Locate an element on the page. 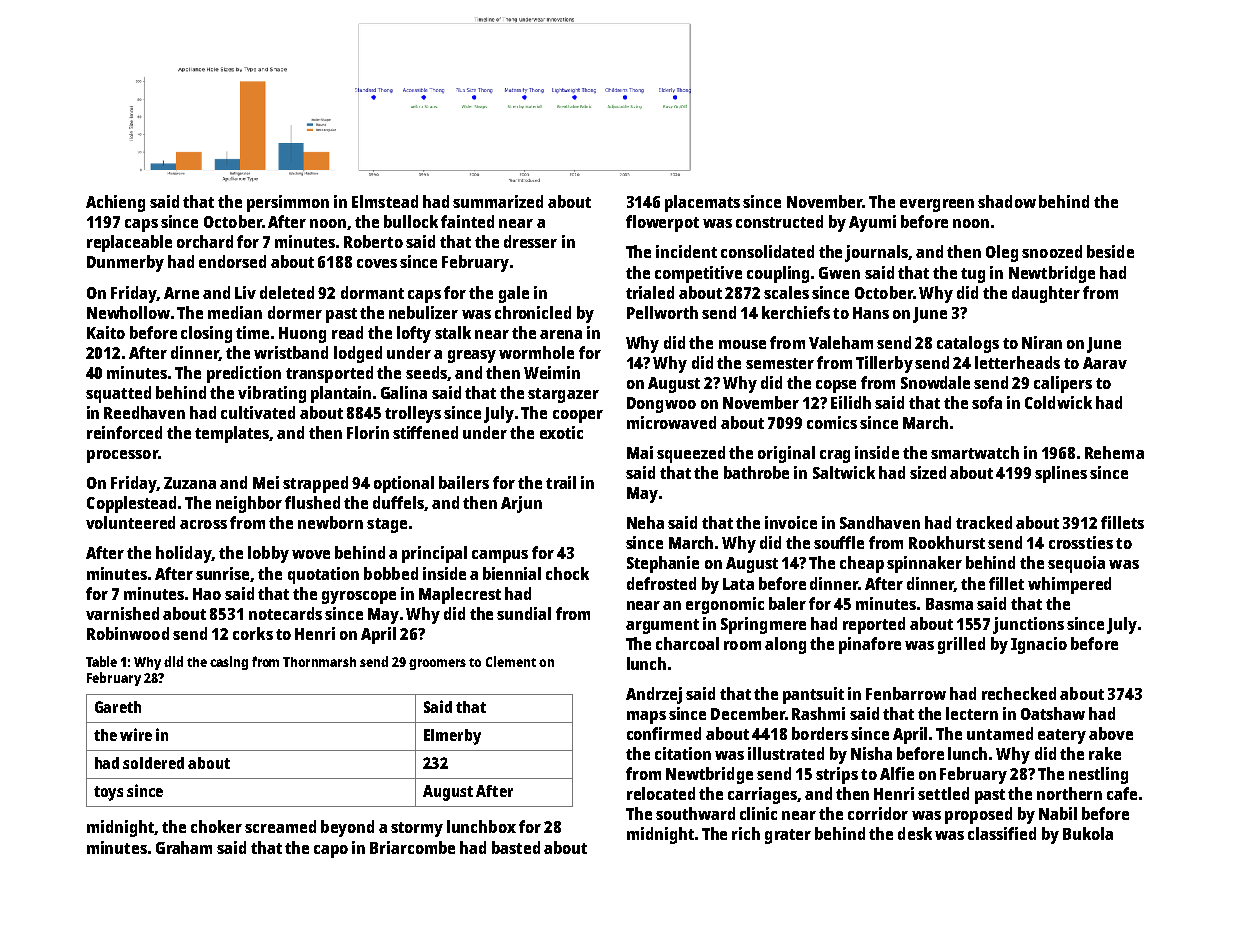 The image size is (1233, 952). Ignacio is located at coordinates (1039, 645).
